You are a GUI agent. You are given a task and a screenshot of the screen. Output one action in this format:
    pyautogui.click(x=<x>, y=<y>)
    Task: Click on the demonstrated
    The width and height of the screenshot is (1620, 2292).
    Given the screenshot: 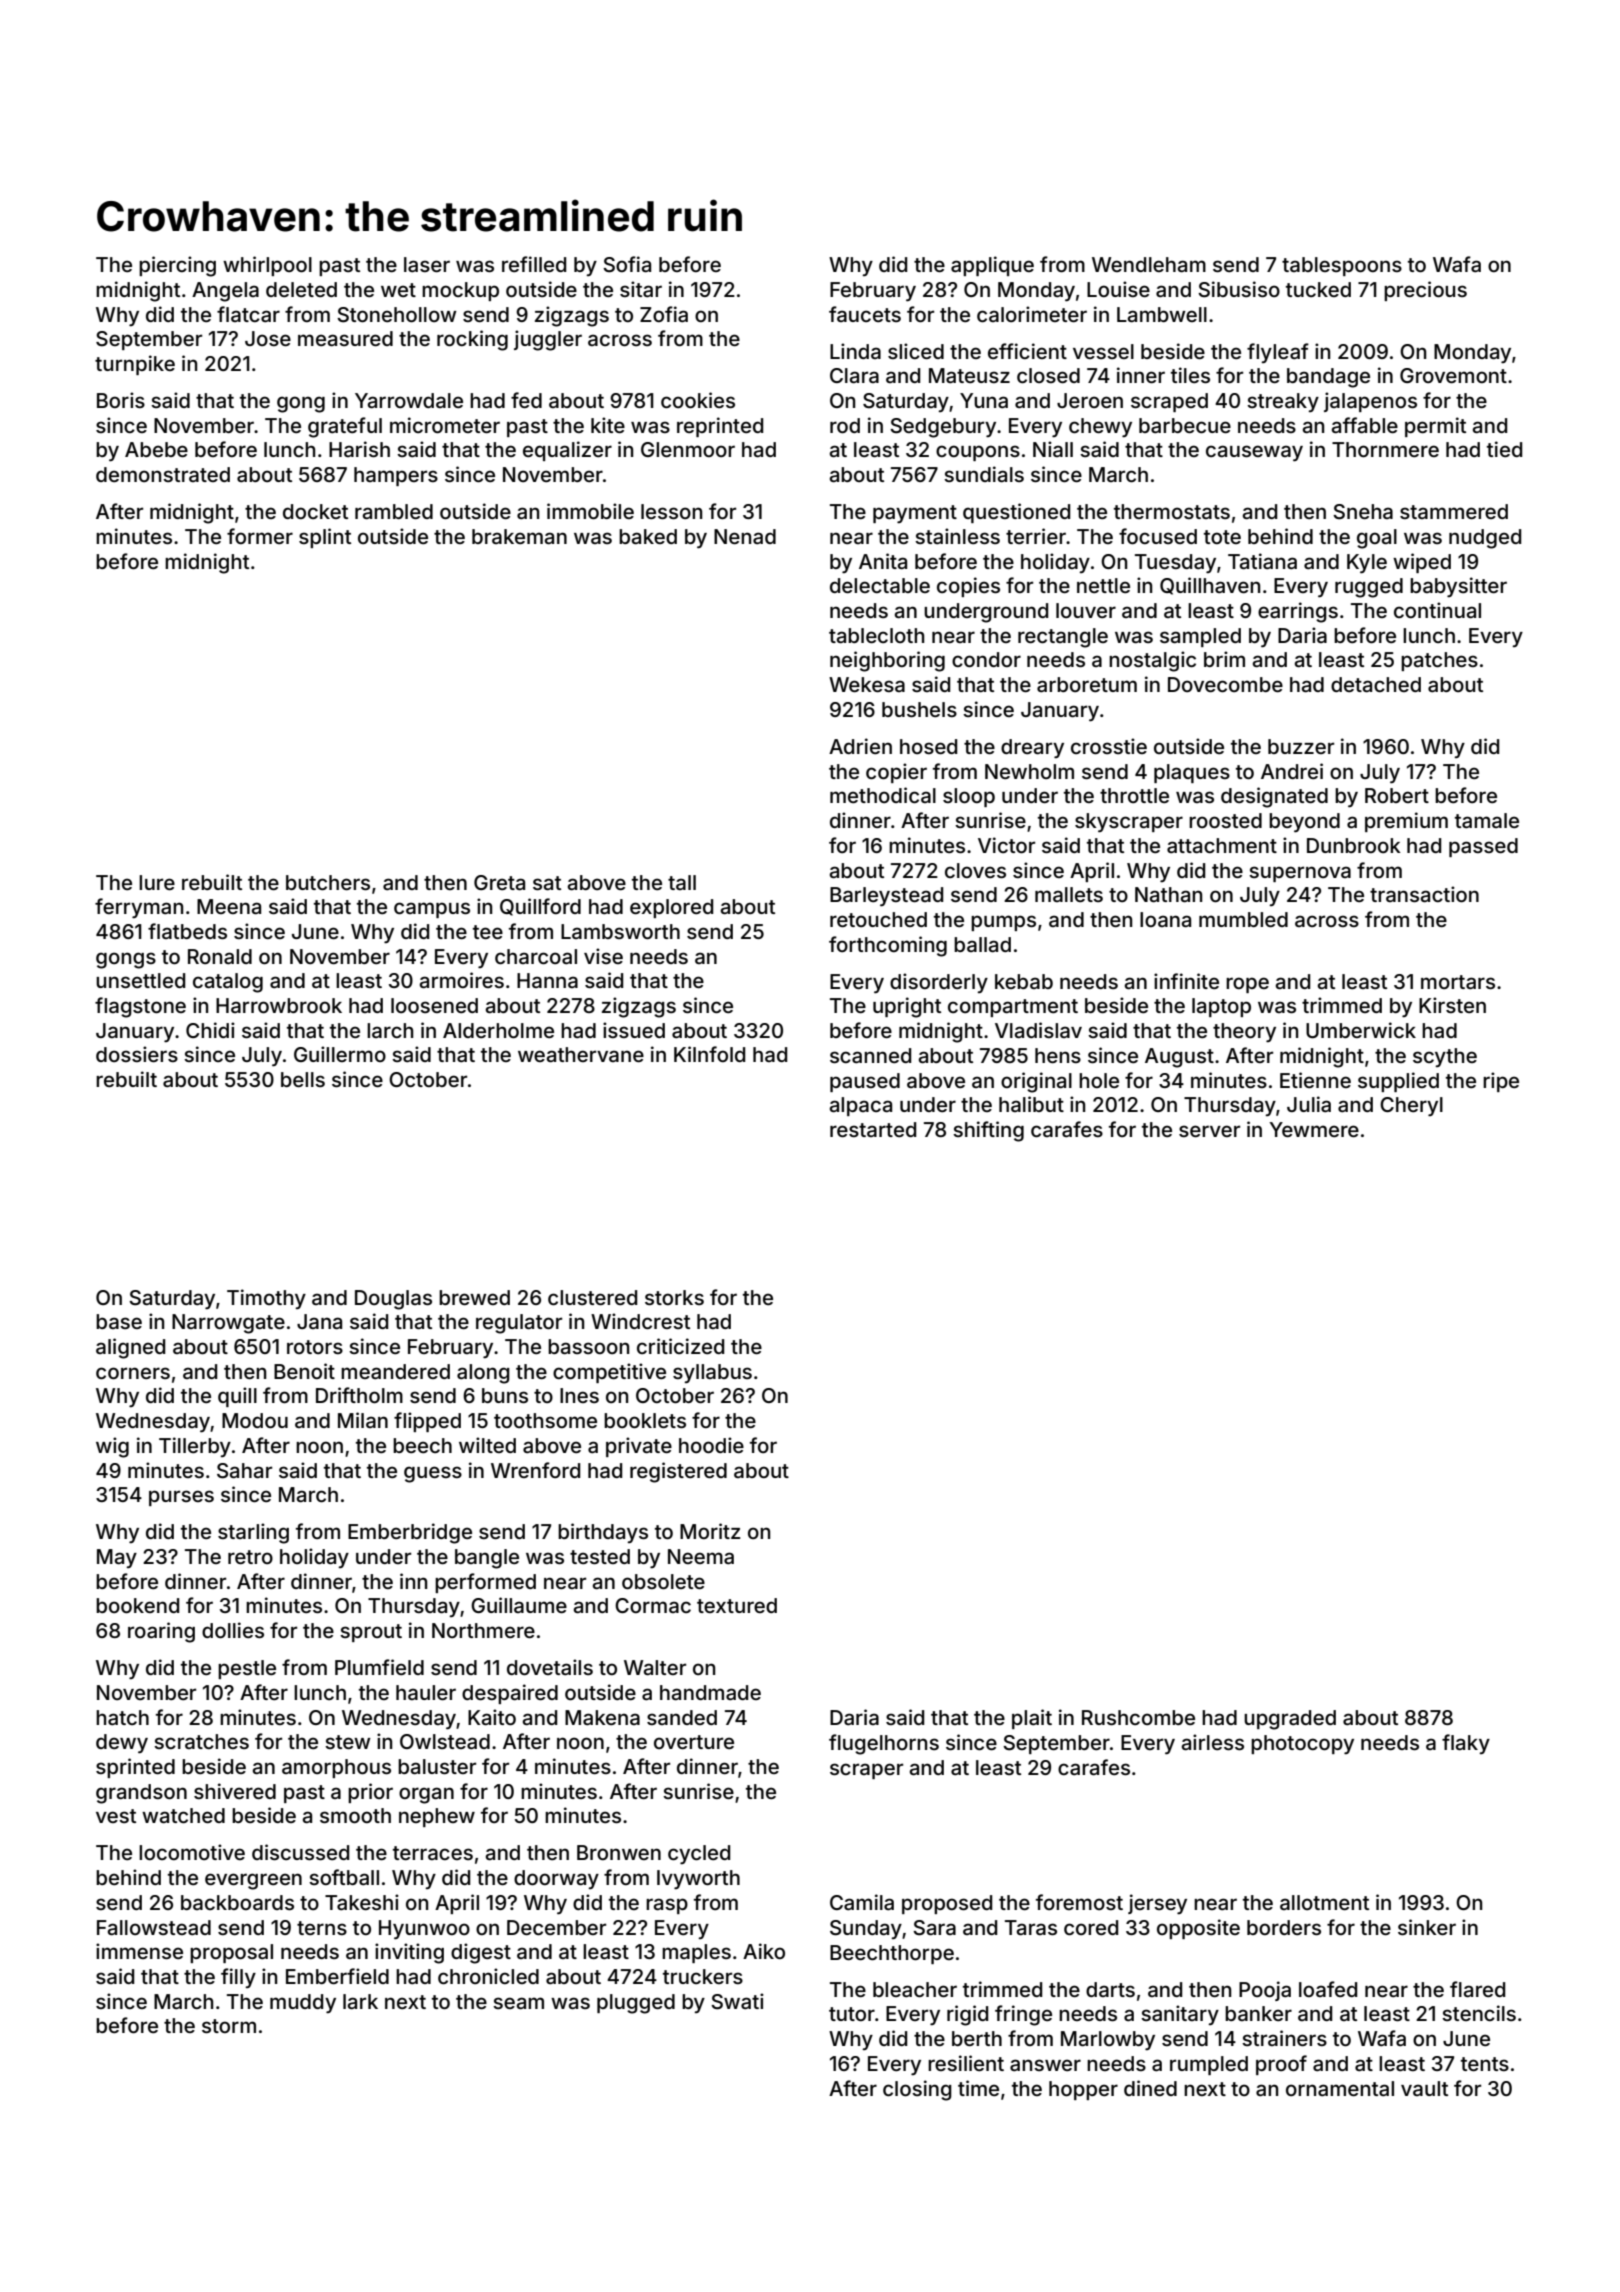 What is the action you would take?
    pyautogui.click(x=163, y=474)
